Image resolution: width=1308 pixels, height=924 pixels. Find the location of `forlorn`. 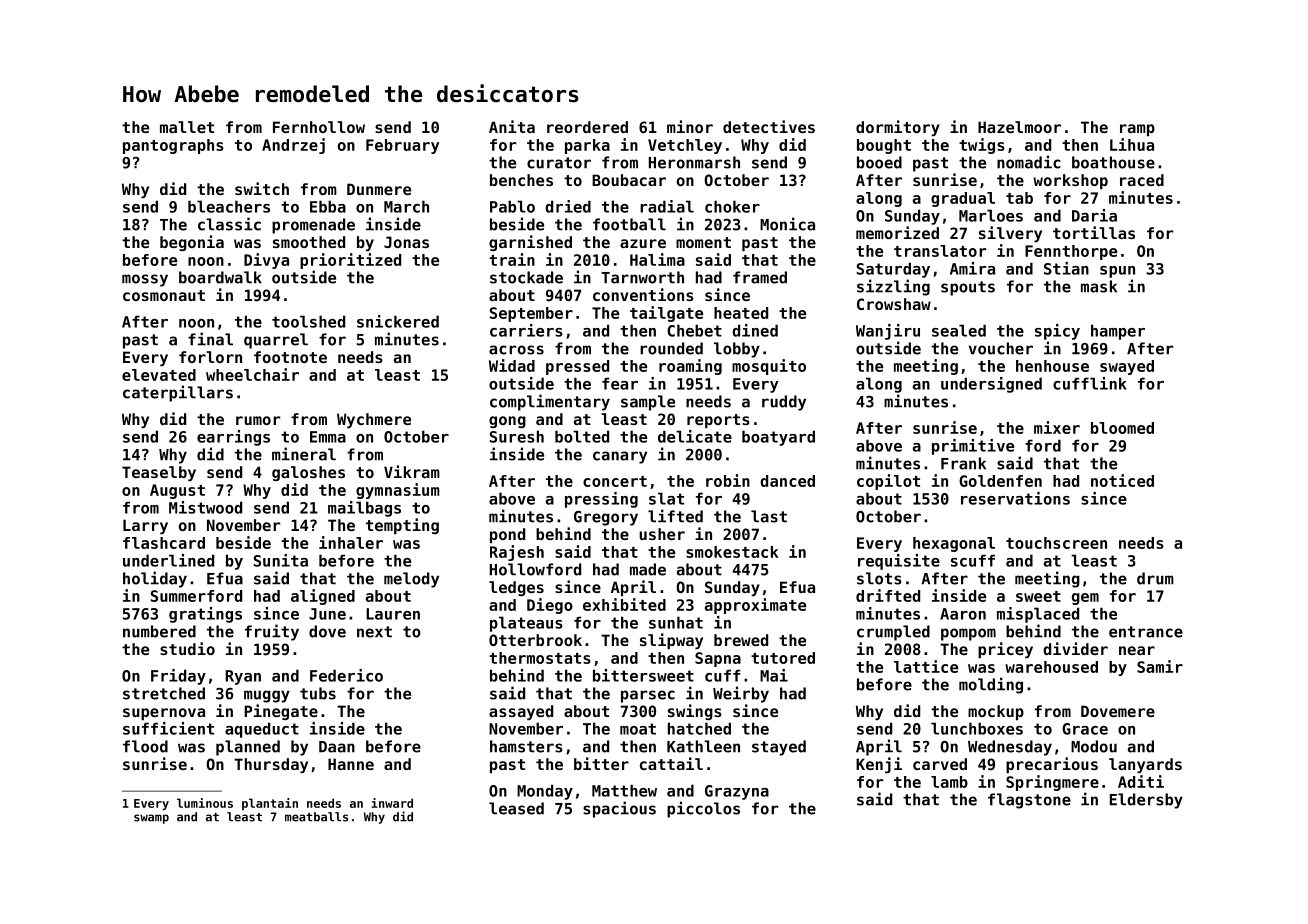

forlorn is located at coordinates (210, 357).
